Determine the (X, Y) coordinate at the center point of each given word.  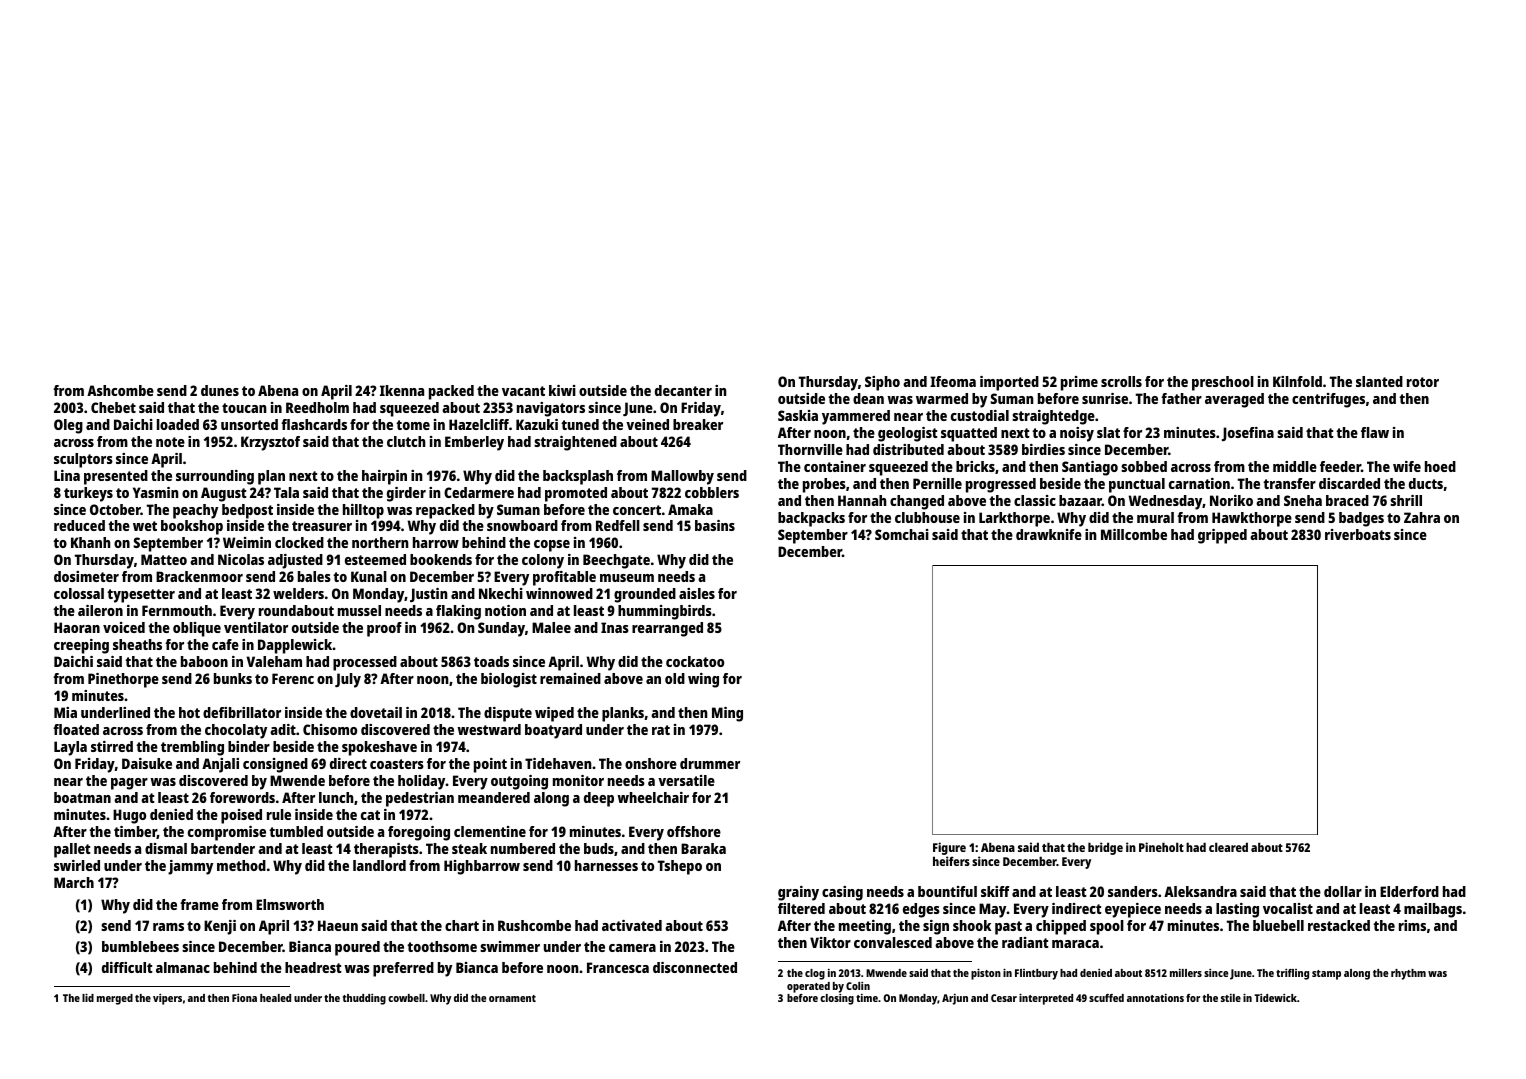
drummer (710, 763)
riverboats (1358, 534)
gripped (1222, 536)
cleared (1228, 847)
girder (406, 494)
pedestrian (420, 799)
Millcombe (1134, 534)
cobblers (712, 492)
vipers (167, 999)
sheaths (137, 644)
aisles (697, 593)
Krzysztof (270, 443)
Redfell (618, 525)
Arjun (955, 999)
